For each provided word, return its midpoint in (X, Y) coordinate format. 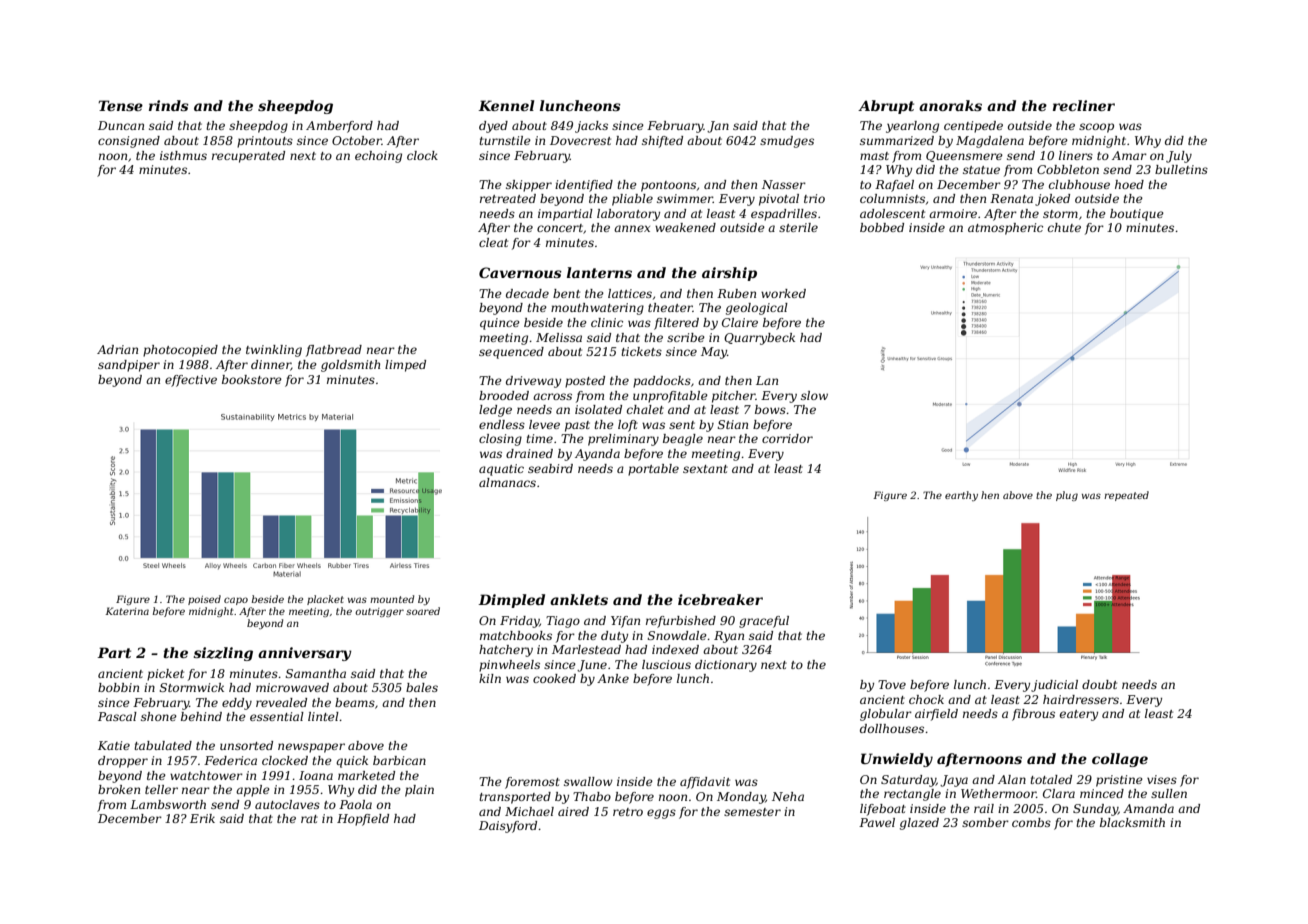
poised (204, 600)
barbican (399, 760)
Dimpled (511, 601)
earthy (961, 496)
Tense (120, 105)
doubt (1099, 684)
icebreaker (720, 599)
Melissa (559, 337)
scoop (1096, 128)
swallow (588, 781)
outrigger (379, 612)
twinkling (274, 351)
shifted (662, 142)
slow (814, 395)
